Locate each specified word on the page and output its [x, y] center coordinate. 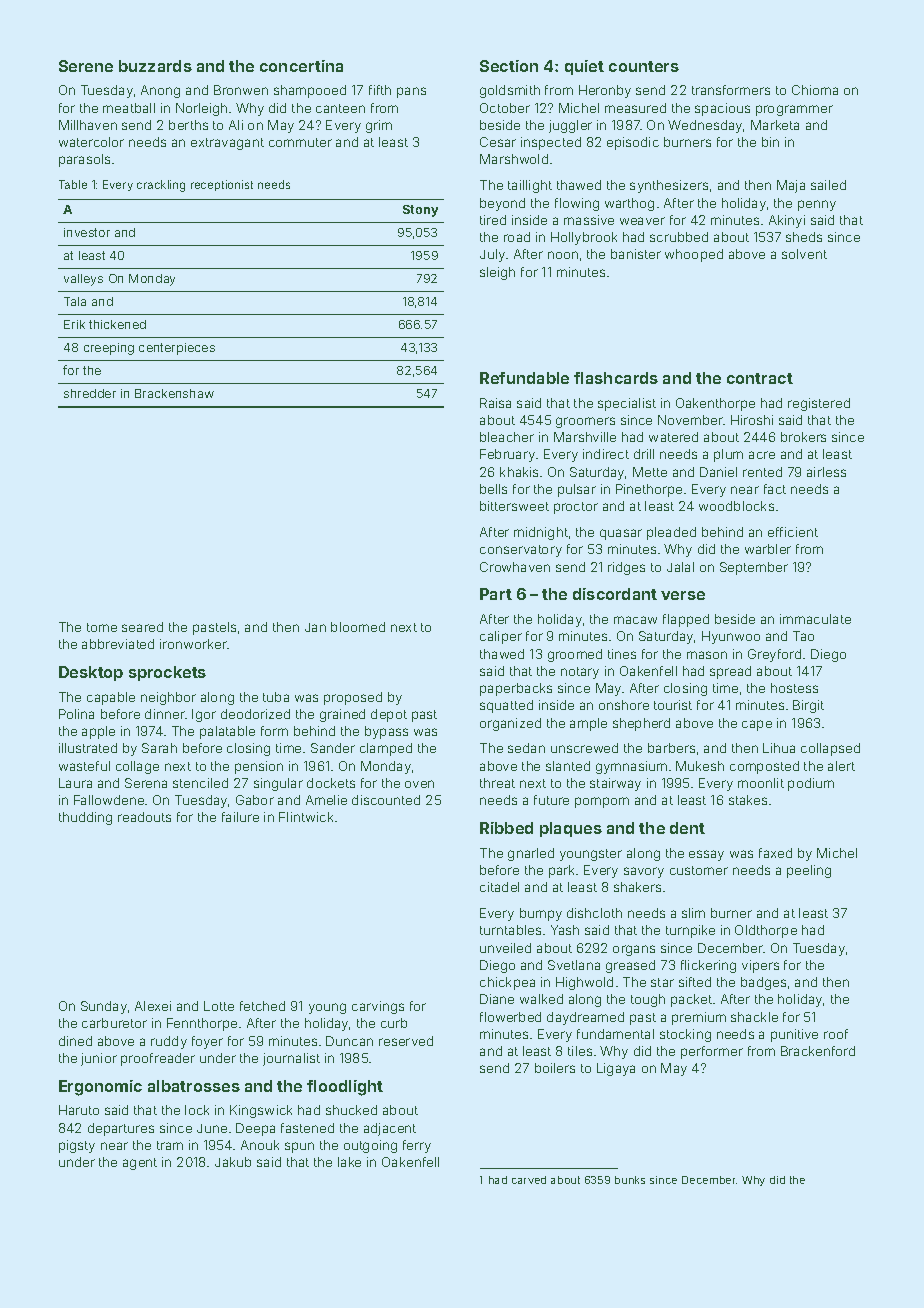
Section [509, 66]
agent [140, 1164]
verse [683, 595]
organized [510, 724]
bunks [630, 1180]
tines [622, 654]
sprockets [167, 673]
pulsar [577, 490]
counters [644, 66]
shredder [90, 393]
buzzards [155, 66]
